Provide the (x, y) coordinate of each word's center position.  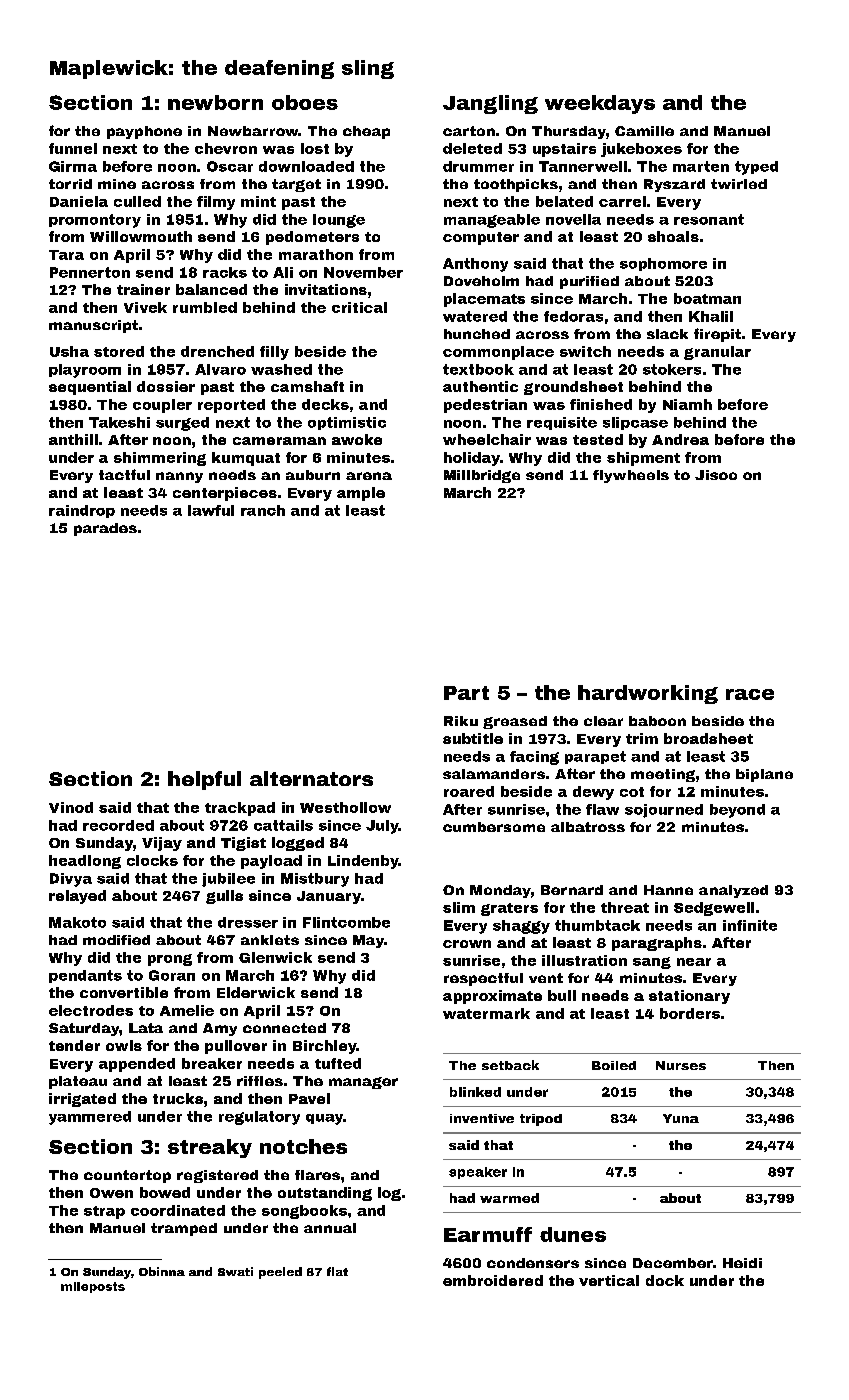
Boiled (614, 1065)
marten (701, 166)
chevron (226, 148)
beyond (737, 811)
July (382, 827)
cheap (366, 132)
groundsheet (573, 388)
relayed (77, 897)
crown (467, 944)
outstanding (325, 1194)
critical (359, 307)
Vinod (71, 807)
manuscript (93, 326)
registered (217, 1176)
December (673, 1263)
